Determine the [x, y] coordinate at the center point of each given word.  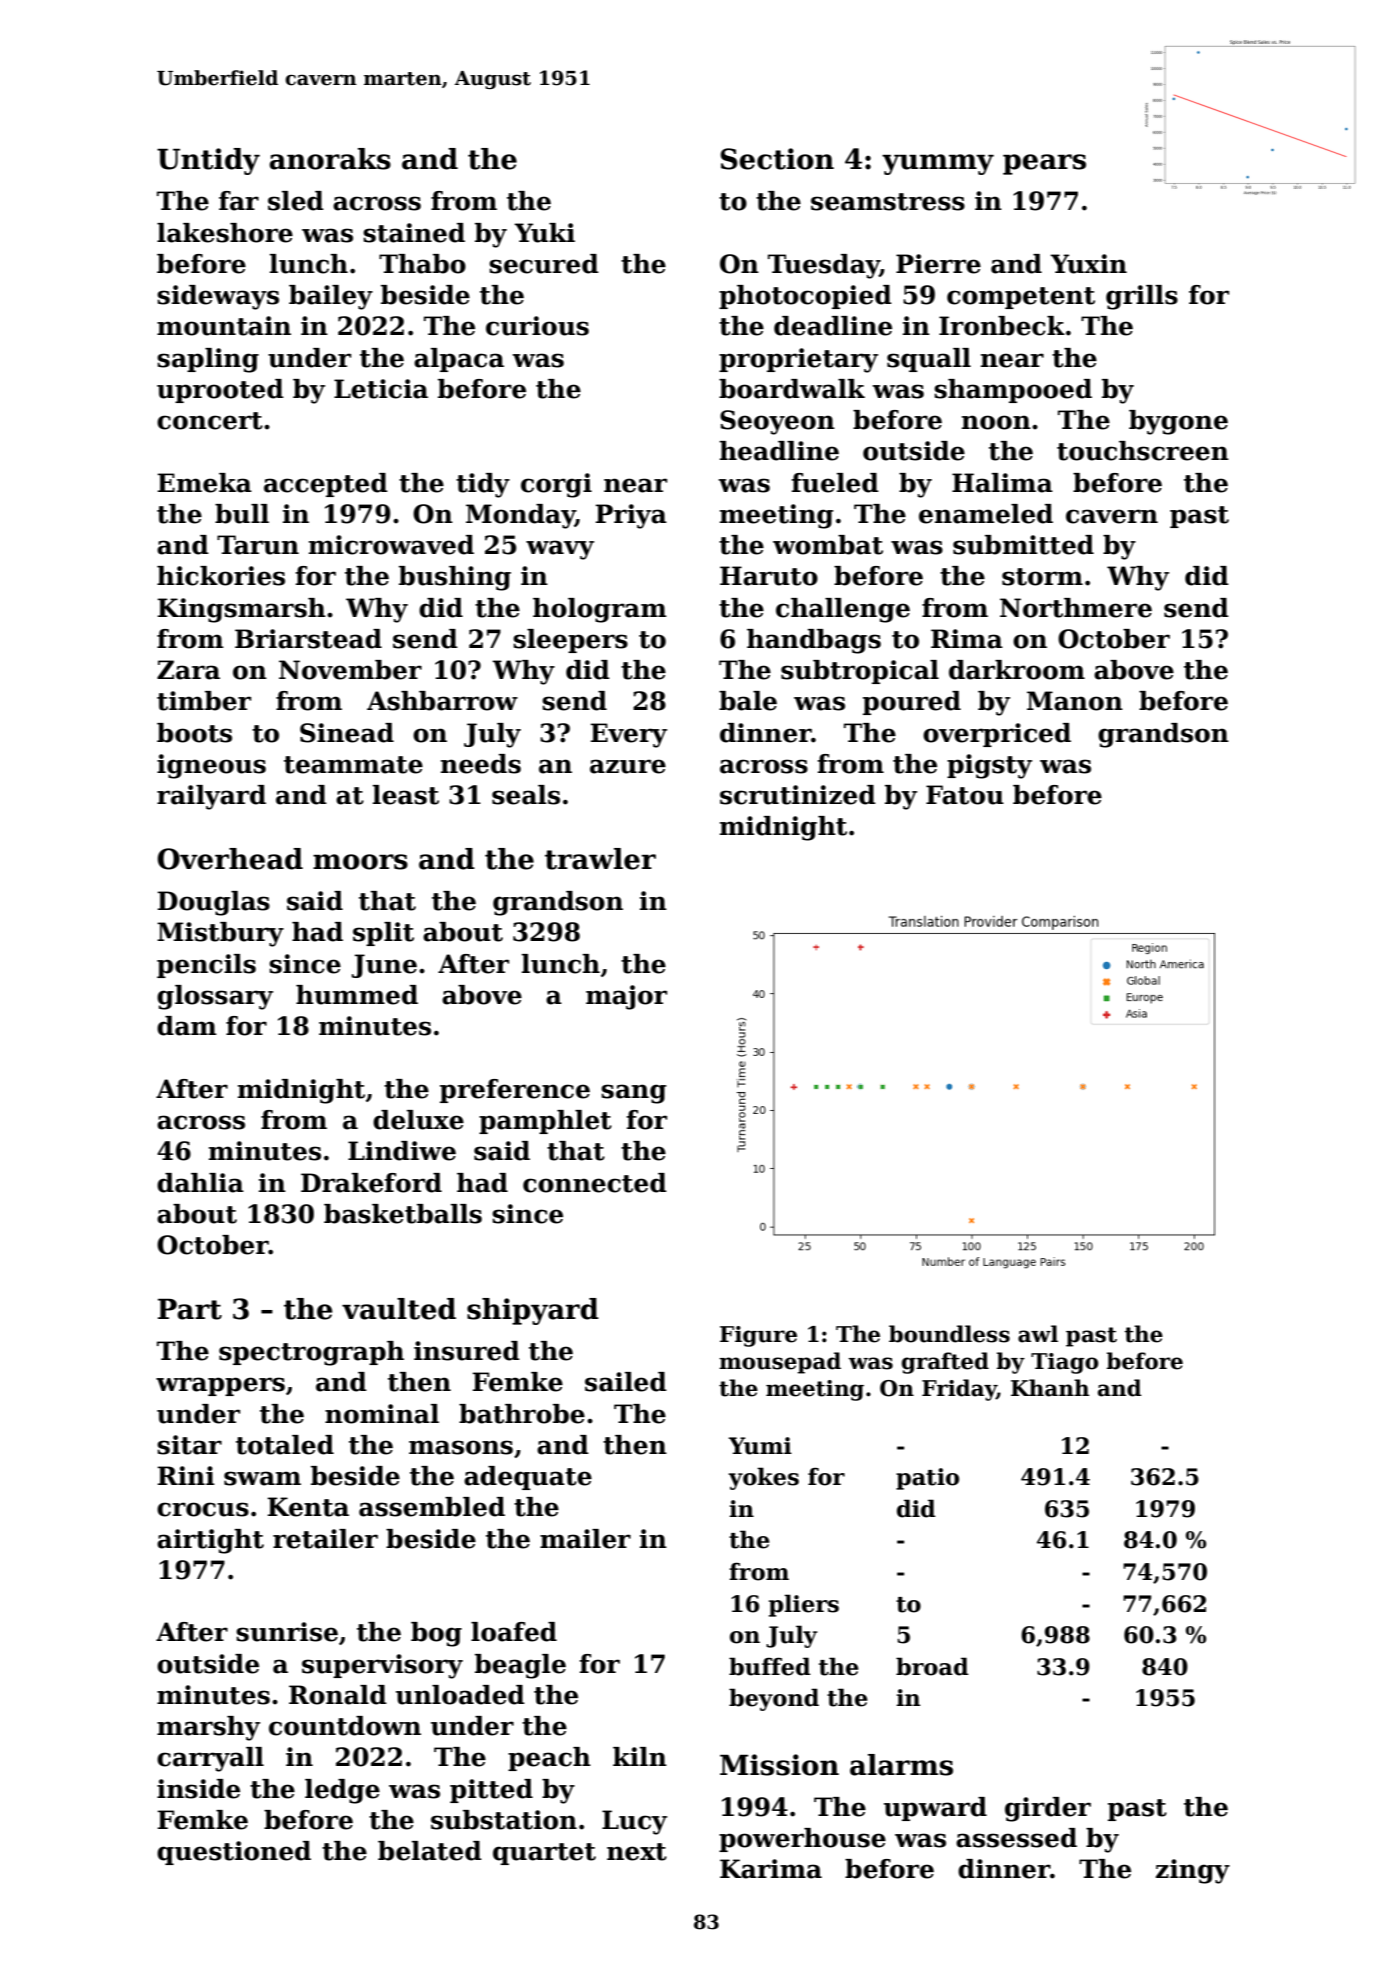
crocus [203, 1509]
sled [296, 201]
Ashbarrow [442, 701]
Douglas [213, 903]
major [626, 997]
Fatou [965, 795]
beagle [520, 1666]
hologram [600, 610]
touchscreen [1143, 451]
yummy [938, 164]
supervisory [382, 1666]
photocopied [805, 297]
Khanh [1050, 1388]
